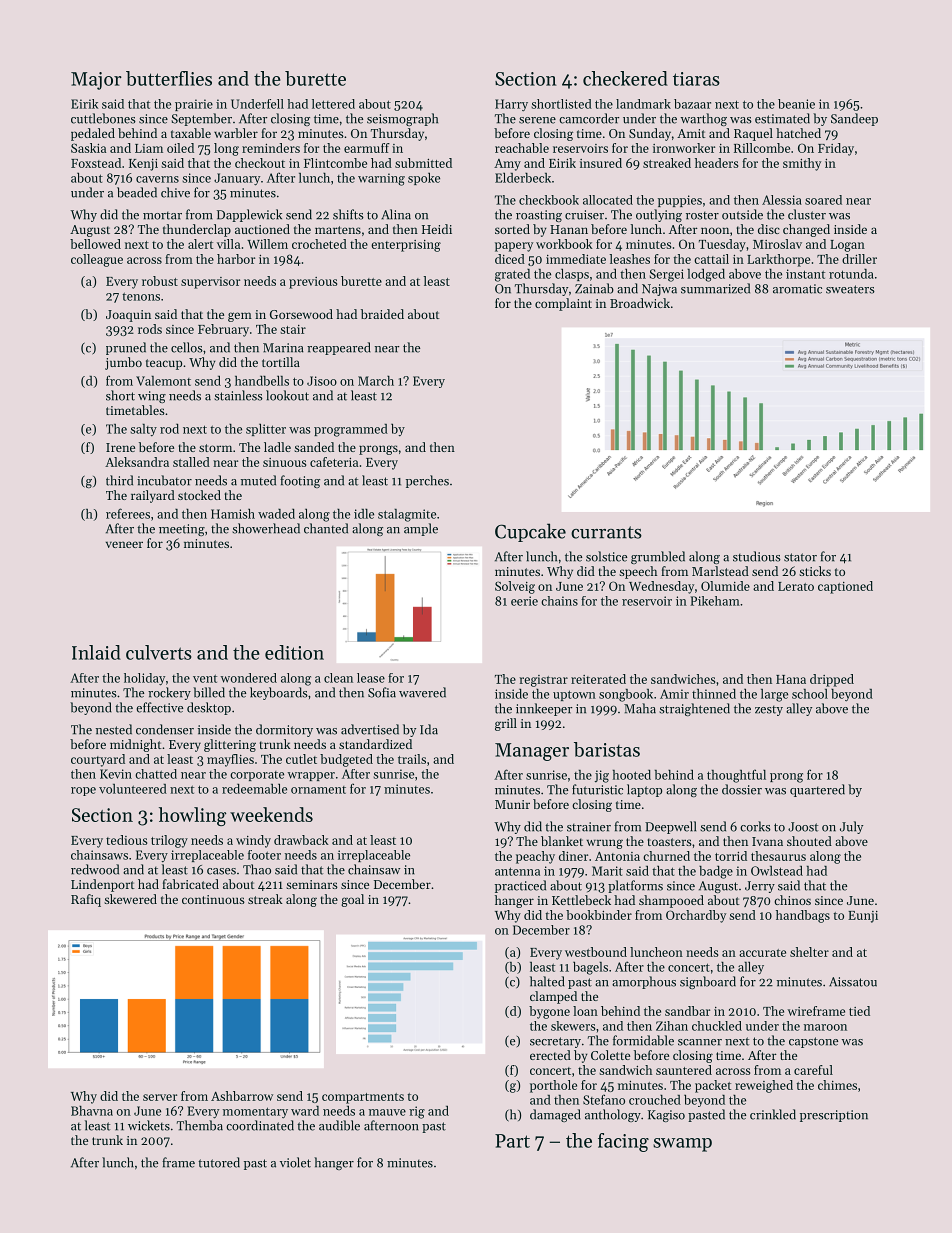 This screenshot has width=952, height=1233. Describe the element at coordinates (367, 148) in the screenshot. I see `earmuff` at that location.
